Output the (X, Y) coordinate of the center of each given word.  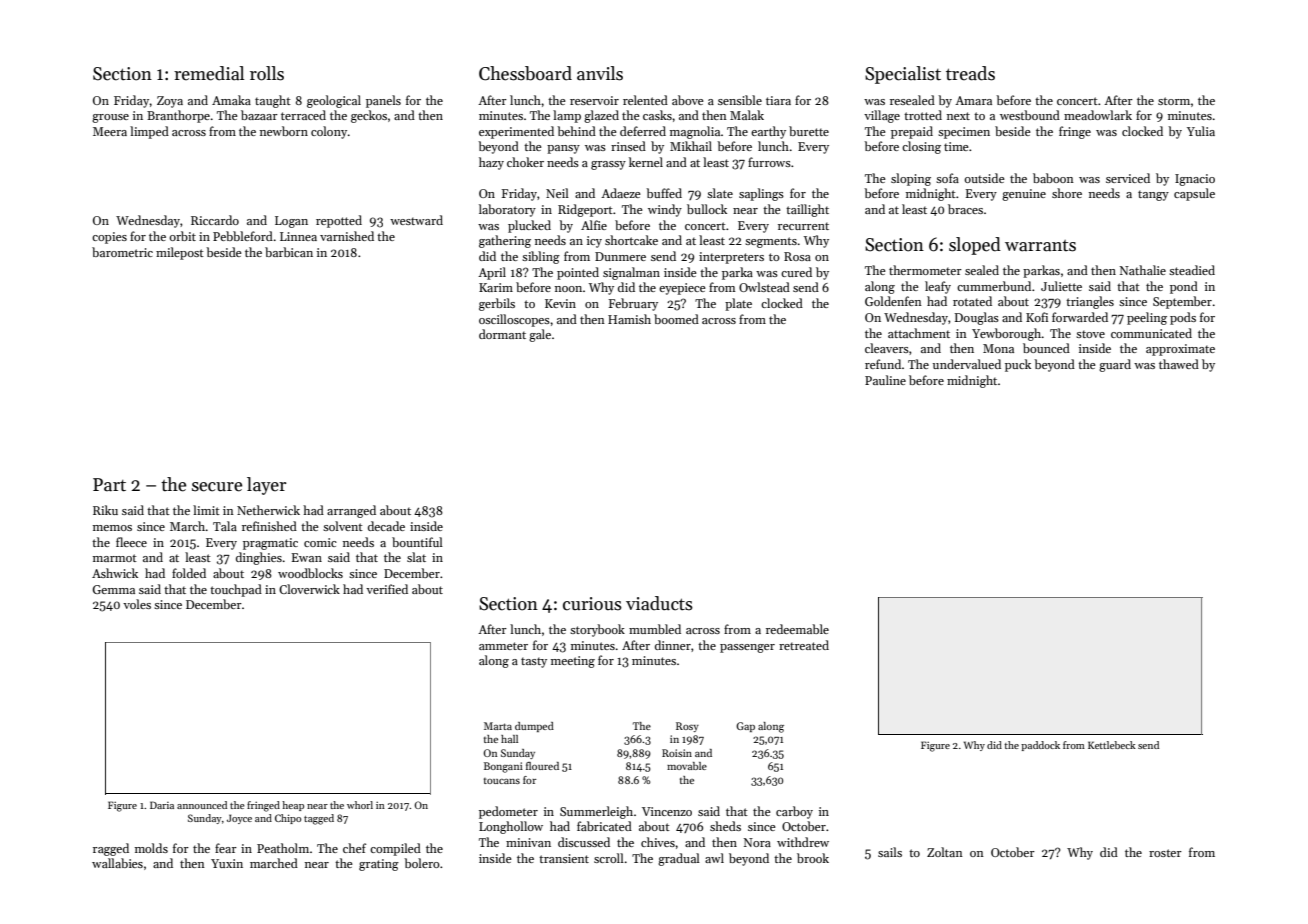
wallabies (117, 863)
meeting (573, 662)
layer (266, 486)
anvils (600, 73)
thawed (1179, 364)
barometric (122, 252)
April (492, 273)
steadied (1192, 270)
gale (540, 335)
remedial (209, 73)
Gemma (114, 589)
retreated (804, 645)
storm (1174, 101)
